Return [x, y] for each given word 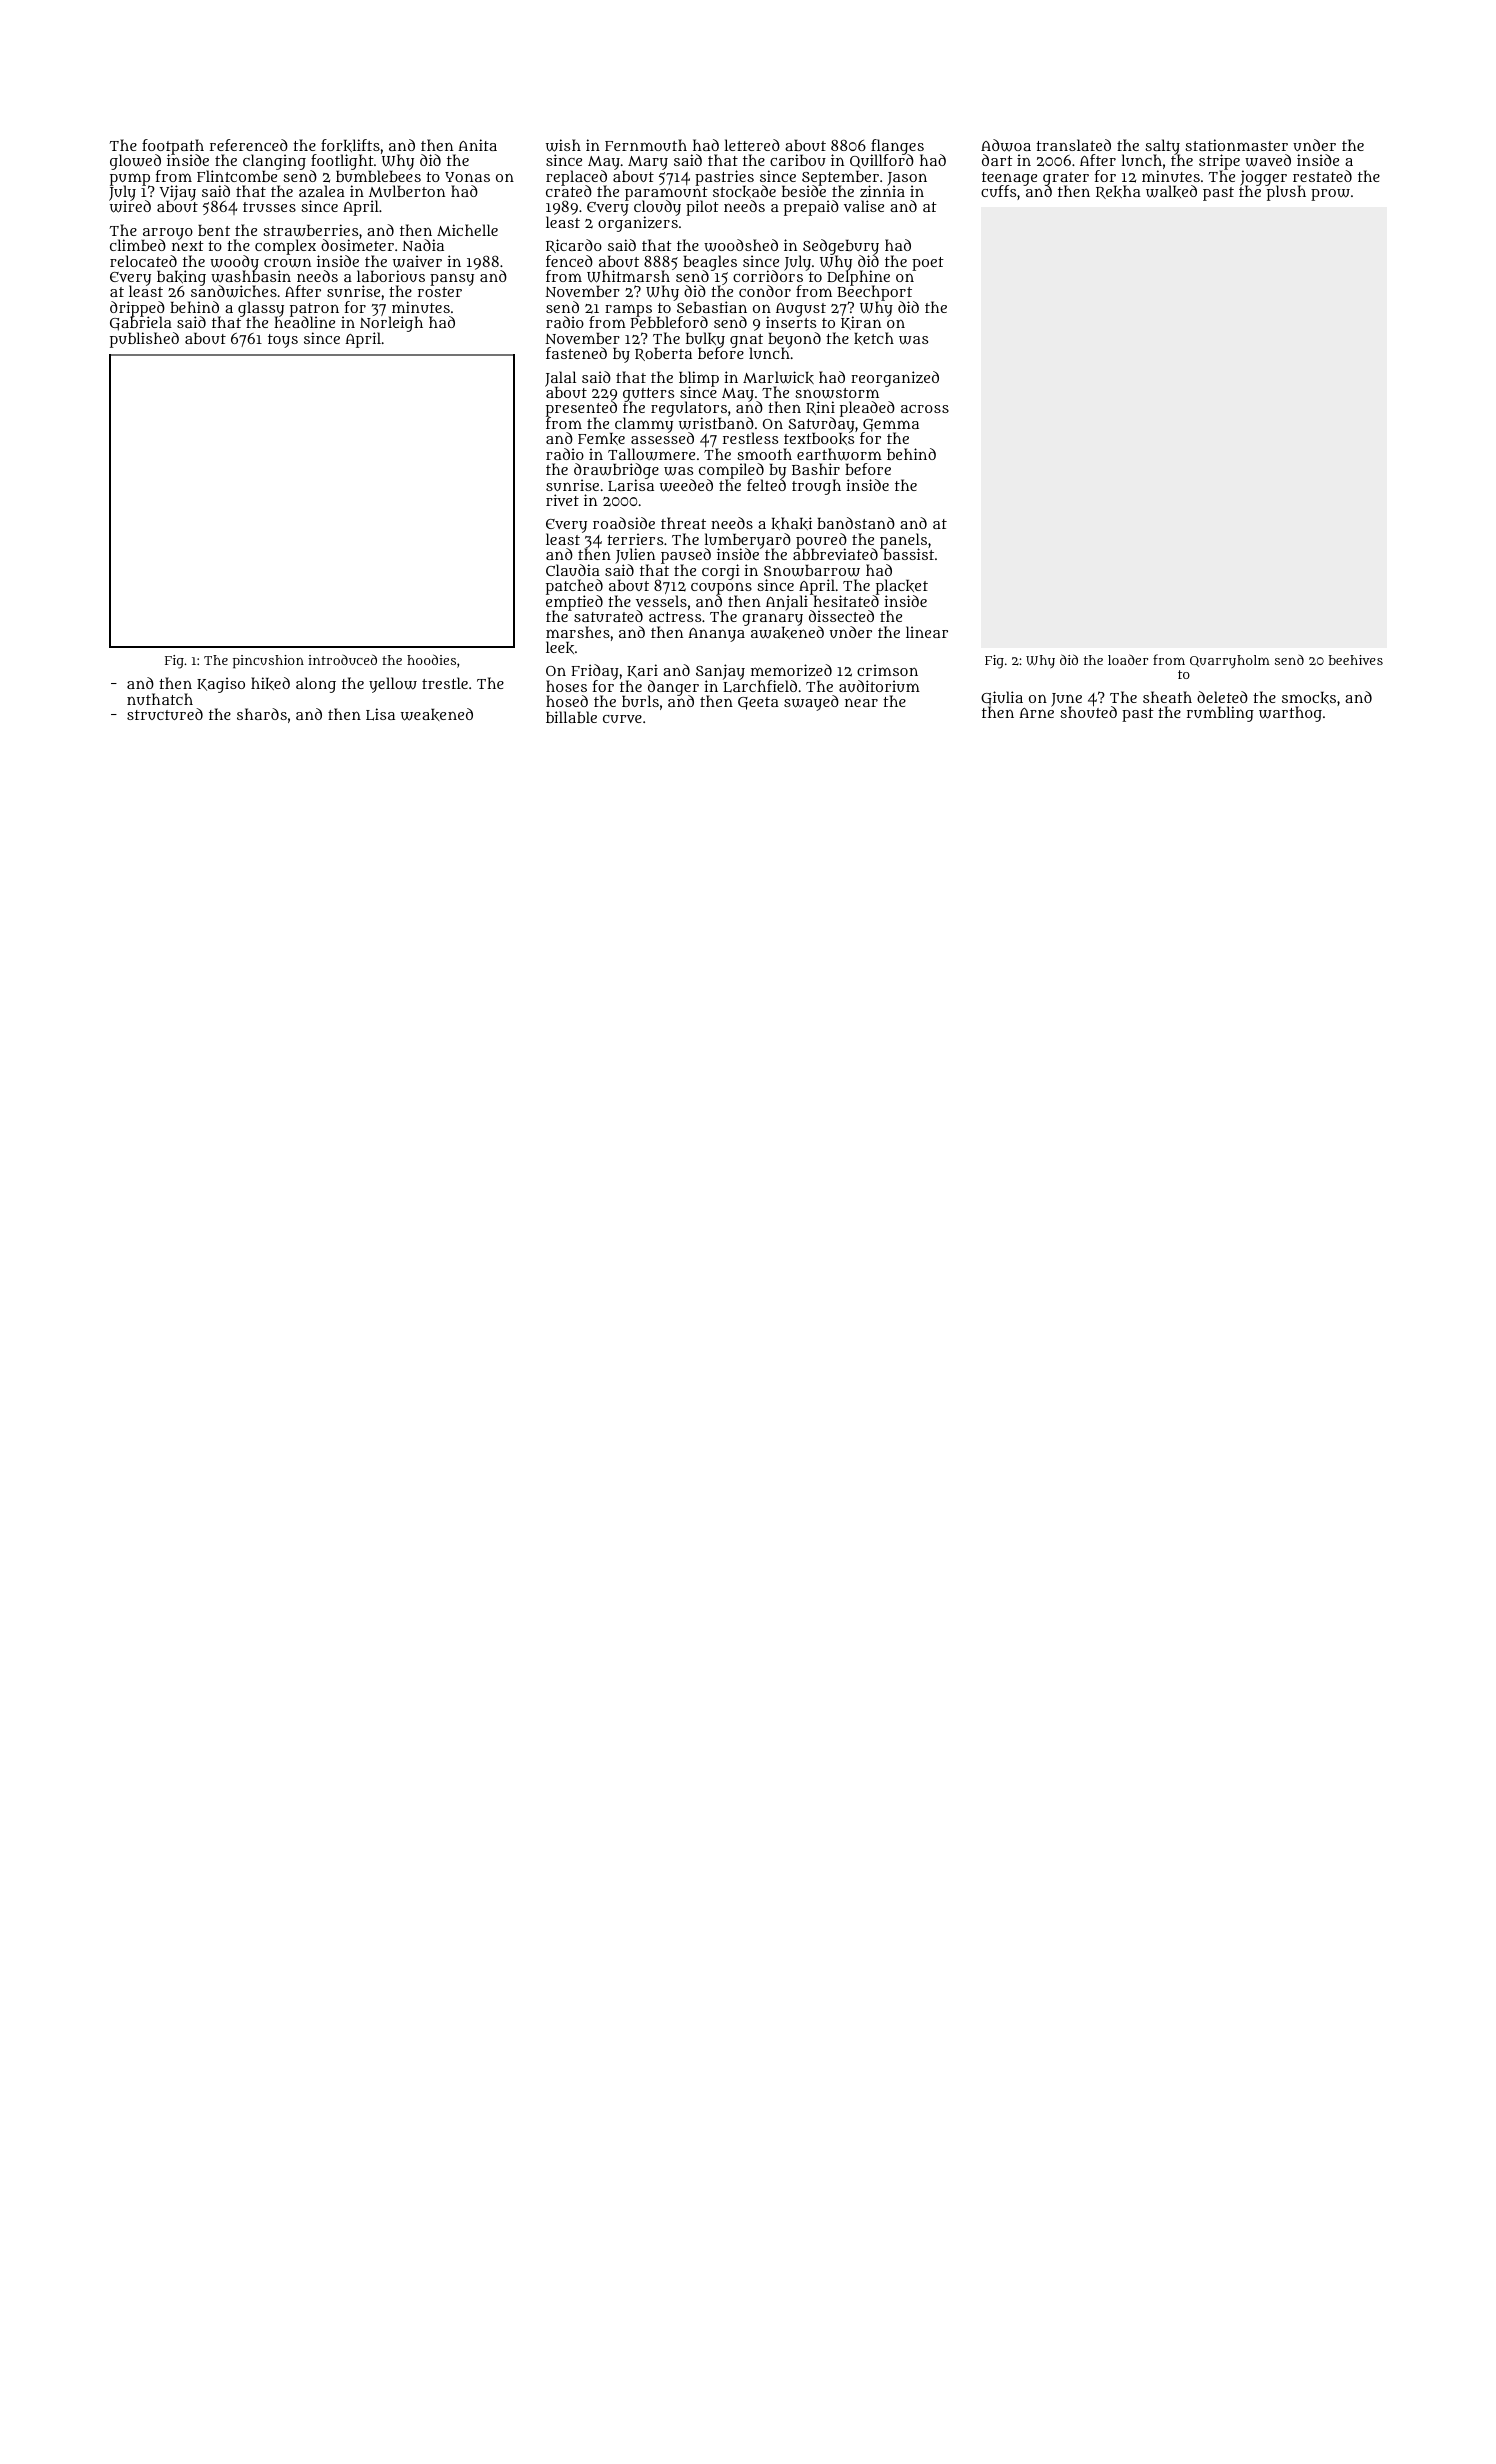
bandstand [856, 523]
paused [686, 556]
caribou [798, 160]
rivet [562, 500]
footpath [173, 147]
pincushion [268, 662]
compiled [731, 471]
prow [1330, 195]
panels [903, 541]
